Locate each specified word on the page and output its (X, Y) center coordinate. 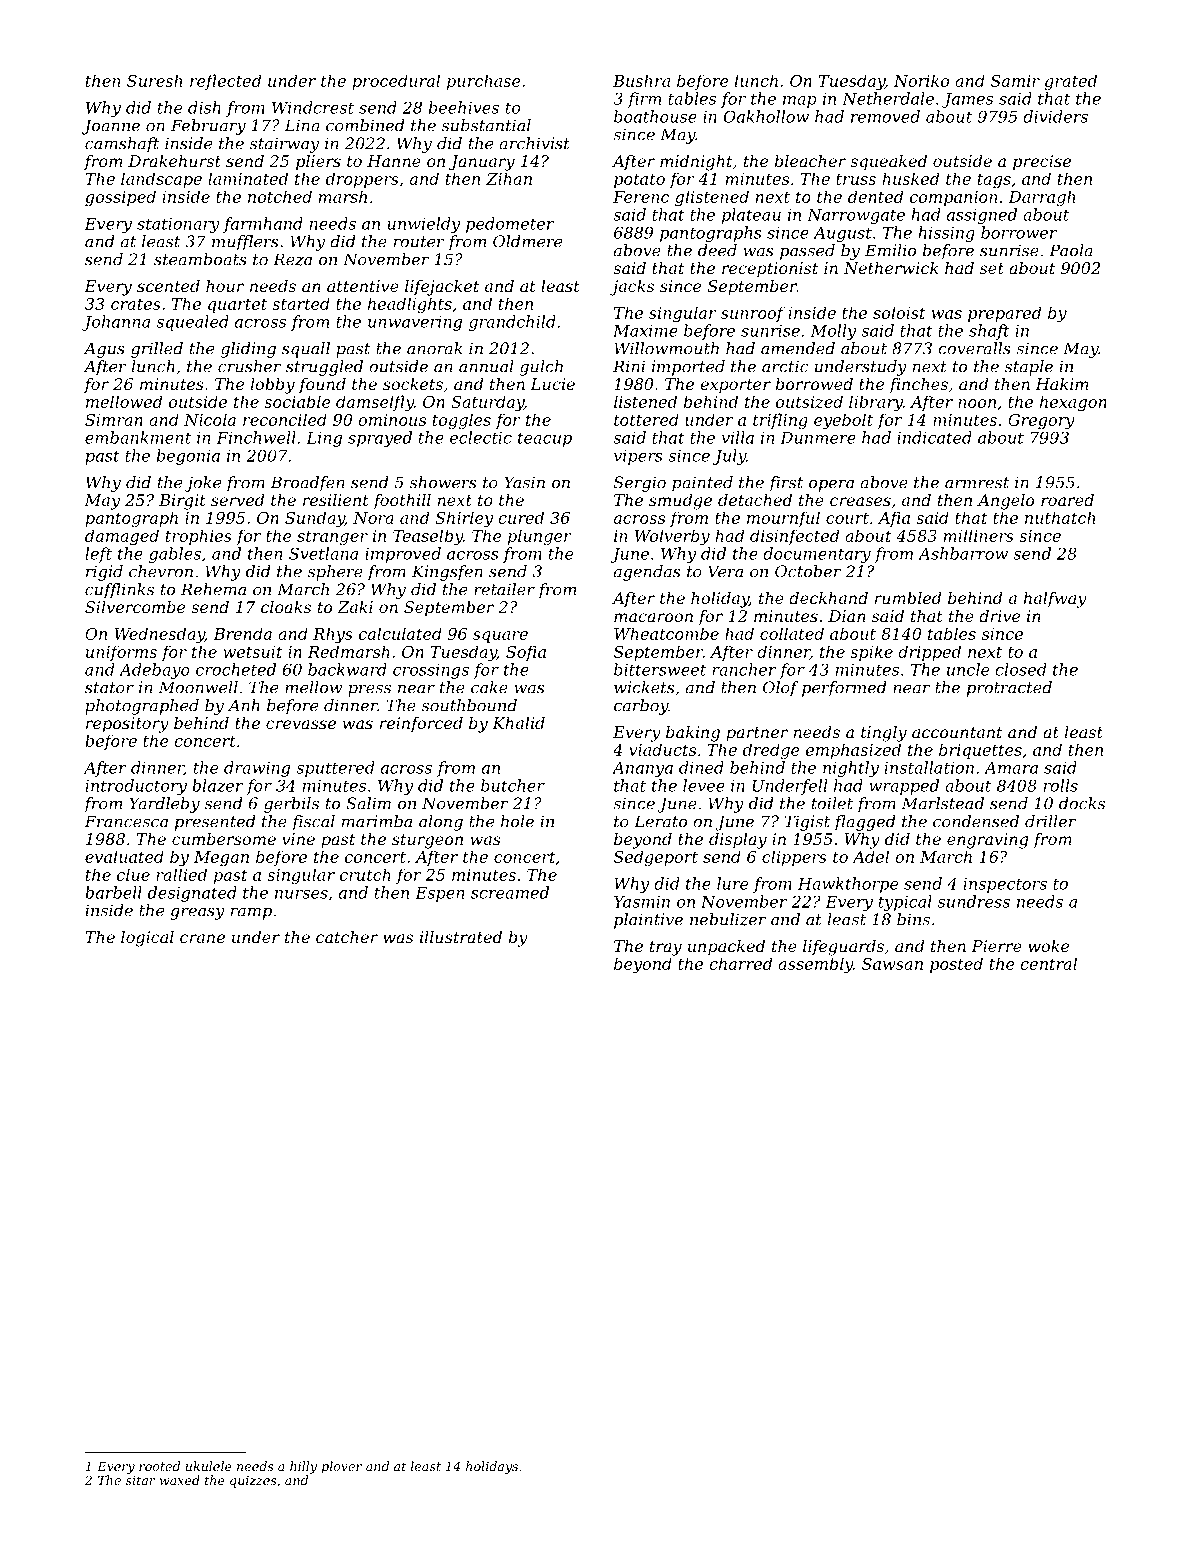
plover (341, 1467)
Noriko (921, 80)
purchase (484, 82)
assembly (815, 965)
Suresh (154, 80)
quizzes (253, 1482)
